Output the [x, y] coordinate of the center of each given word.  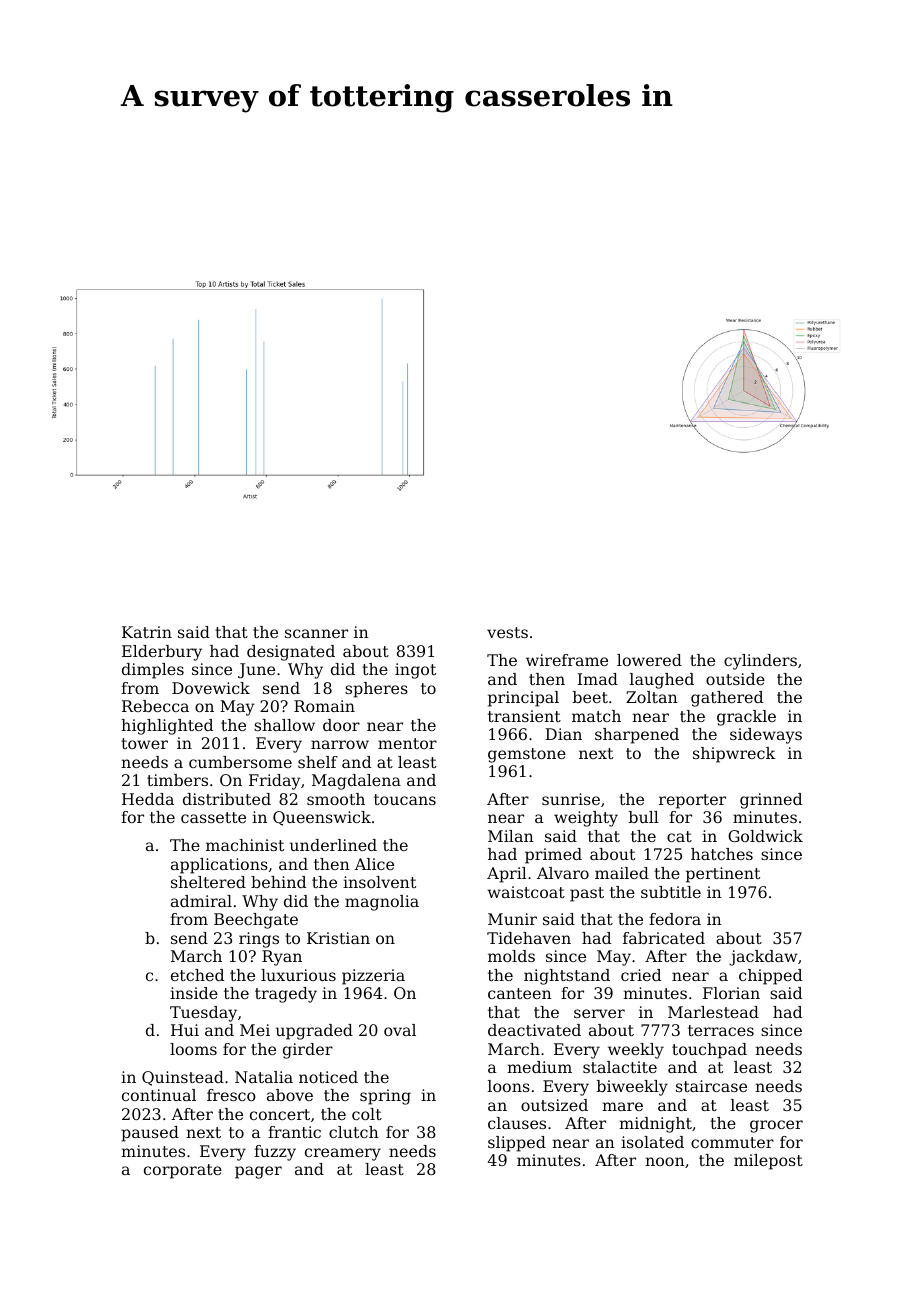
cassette [213, 817]
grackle [746, 718]
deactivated [534, 1030]
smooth [336, 799]
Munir [512, 919]
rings [259, 940]
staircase [711, 1086]
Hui [185, 1030]
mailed [622, 873]
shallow [284, 725]
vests [507, 632]
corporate [183, 1171]
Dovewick [211, 688]
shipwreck [734, 755]
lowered [649, 660]
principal [523, 699]
